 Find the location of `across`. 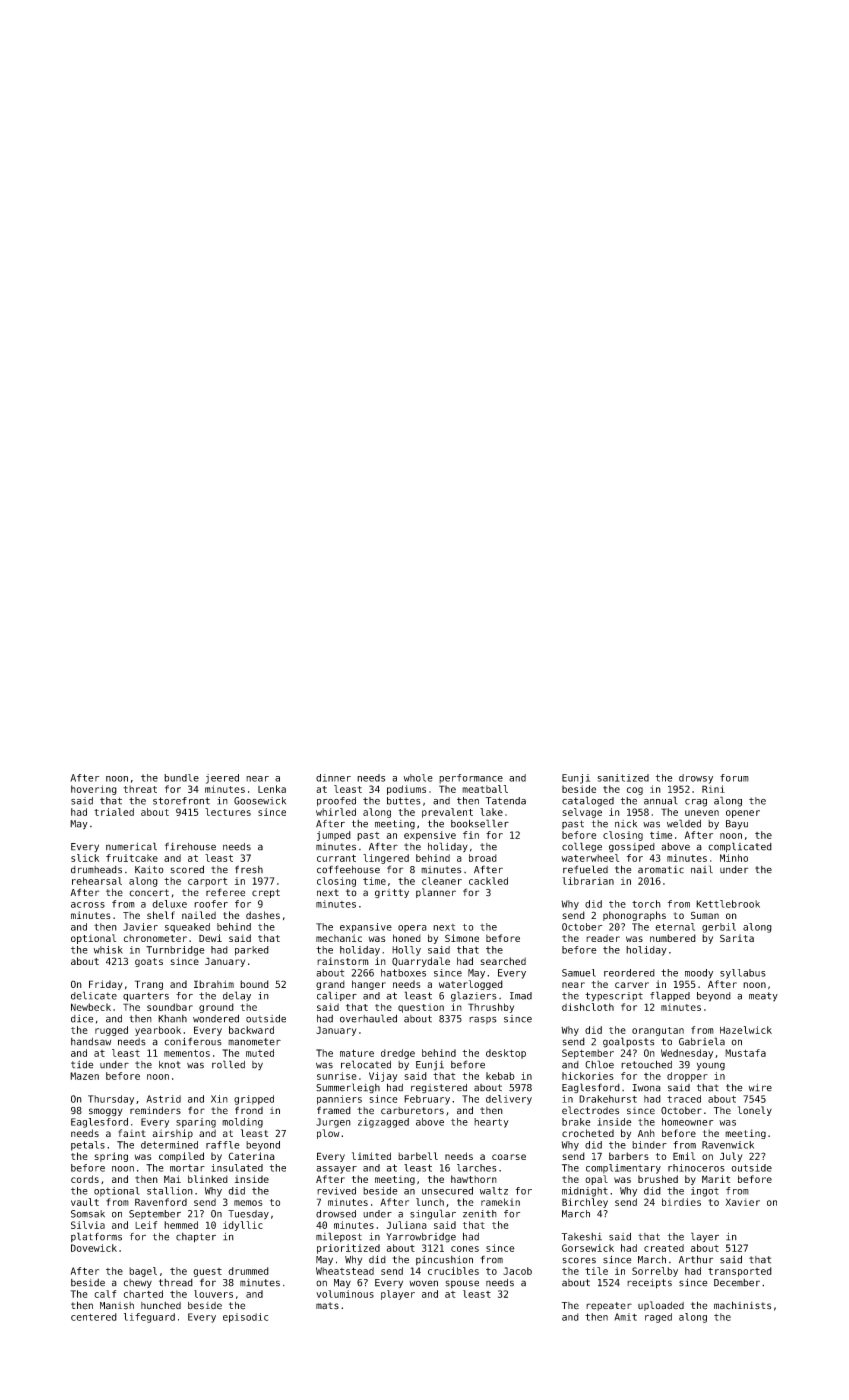

across is located at coordinates (88, 905).
